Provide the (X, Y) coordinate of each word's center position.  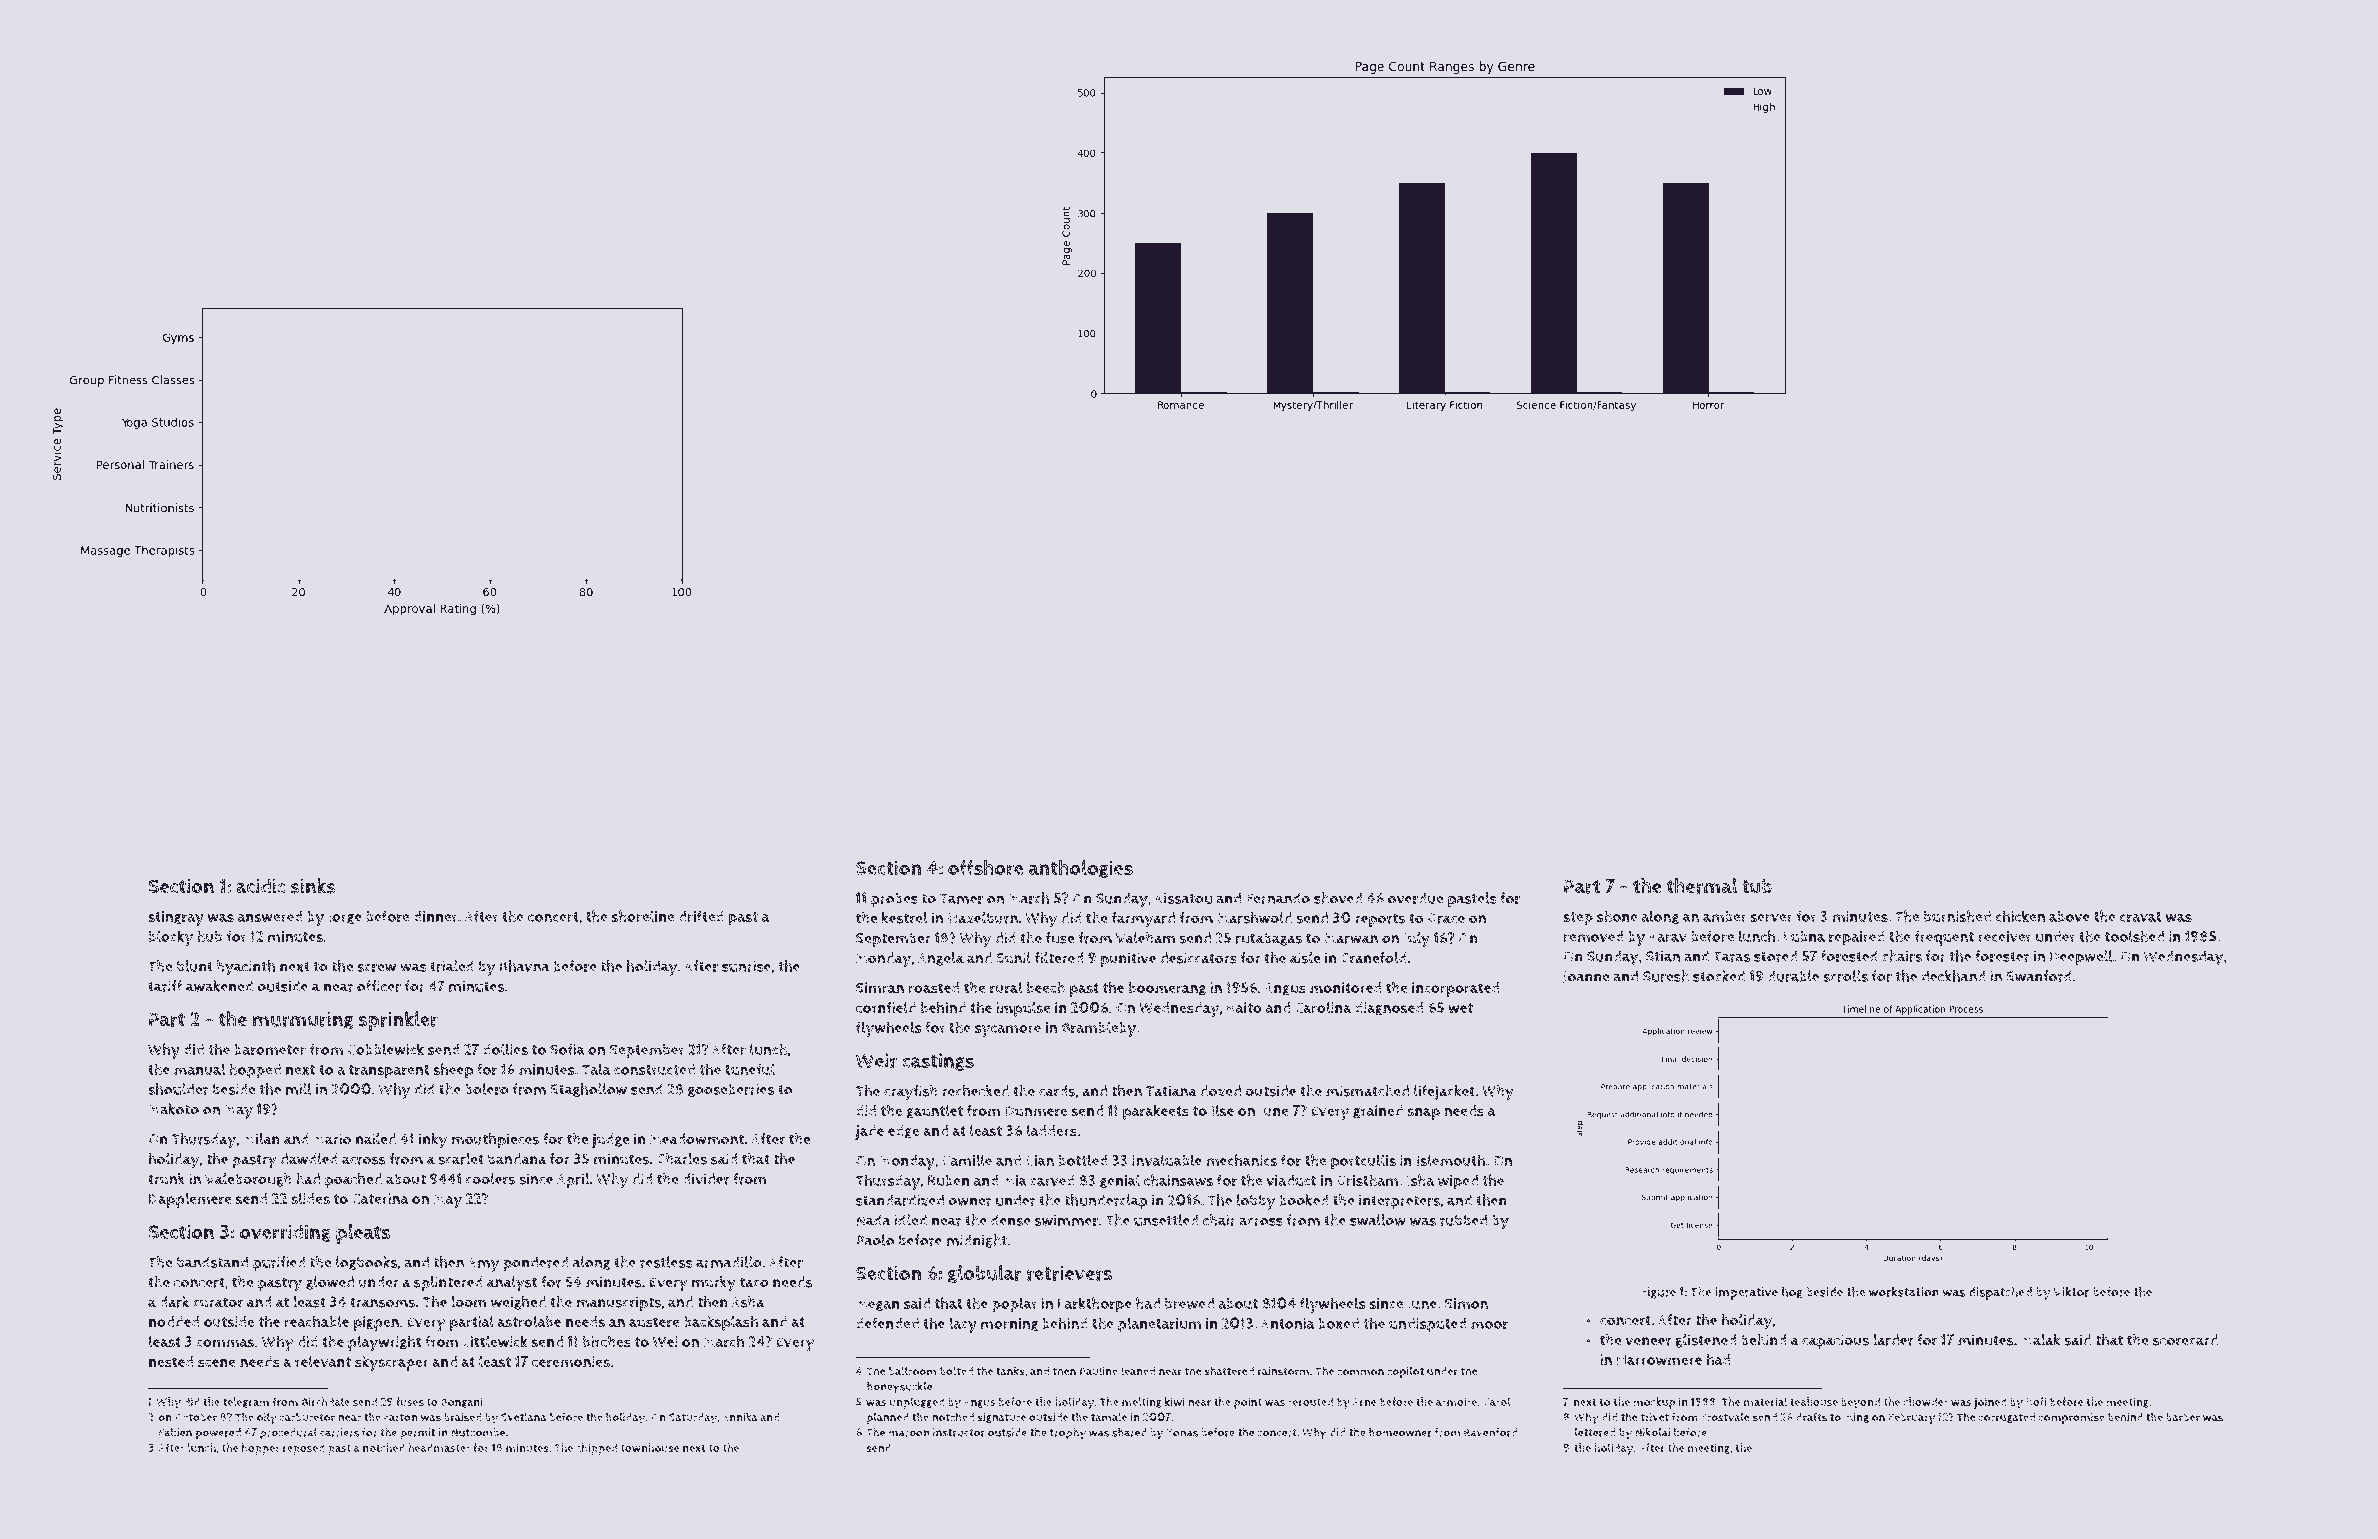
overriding (285, 1233)
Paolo (875, 1240)
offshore (985, 868)
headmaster (439, 1448)
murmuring (303, 1021)
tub (1757, 886)
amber (1725, 917)
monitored (1345, 988)
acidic (260, 885)
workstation (1904, 1291)
